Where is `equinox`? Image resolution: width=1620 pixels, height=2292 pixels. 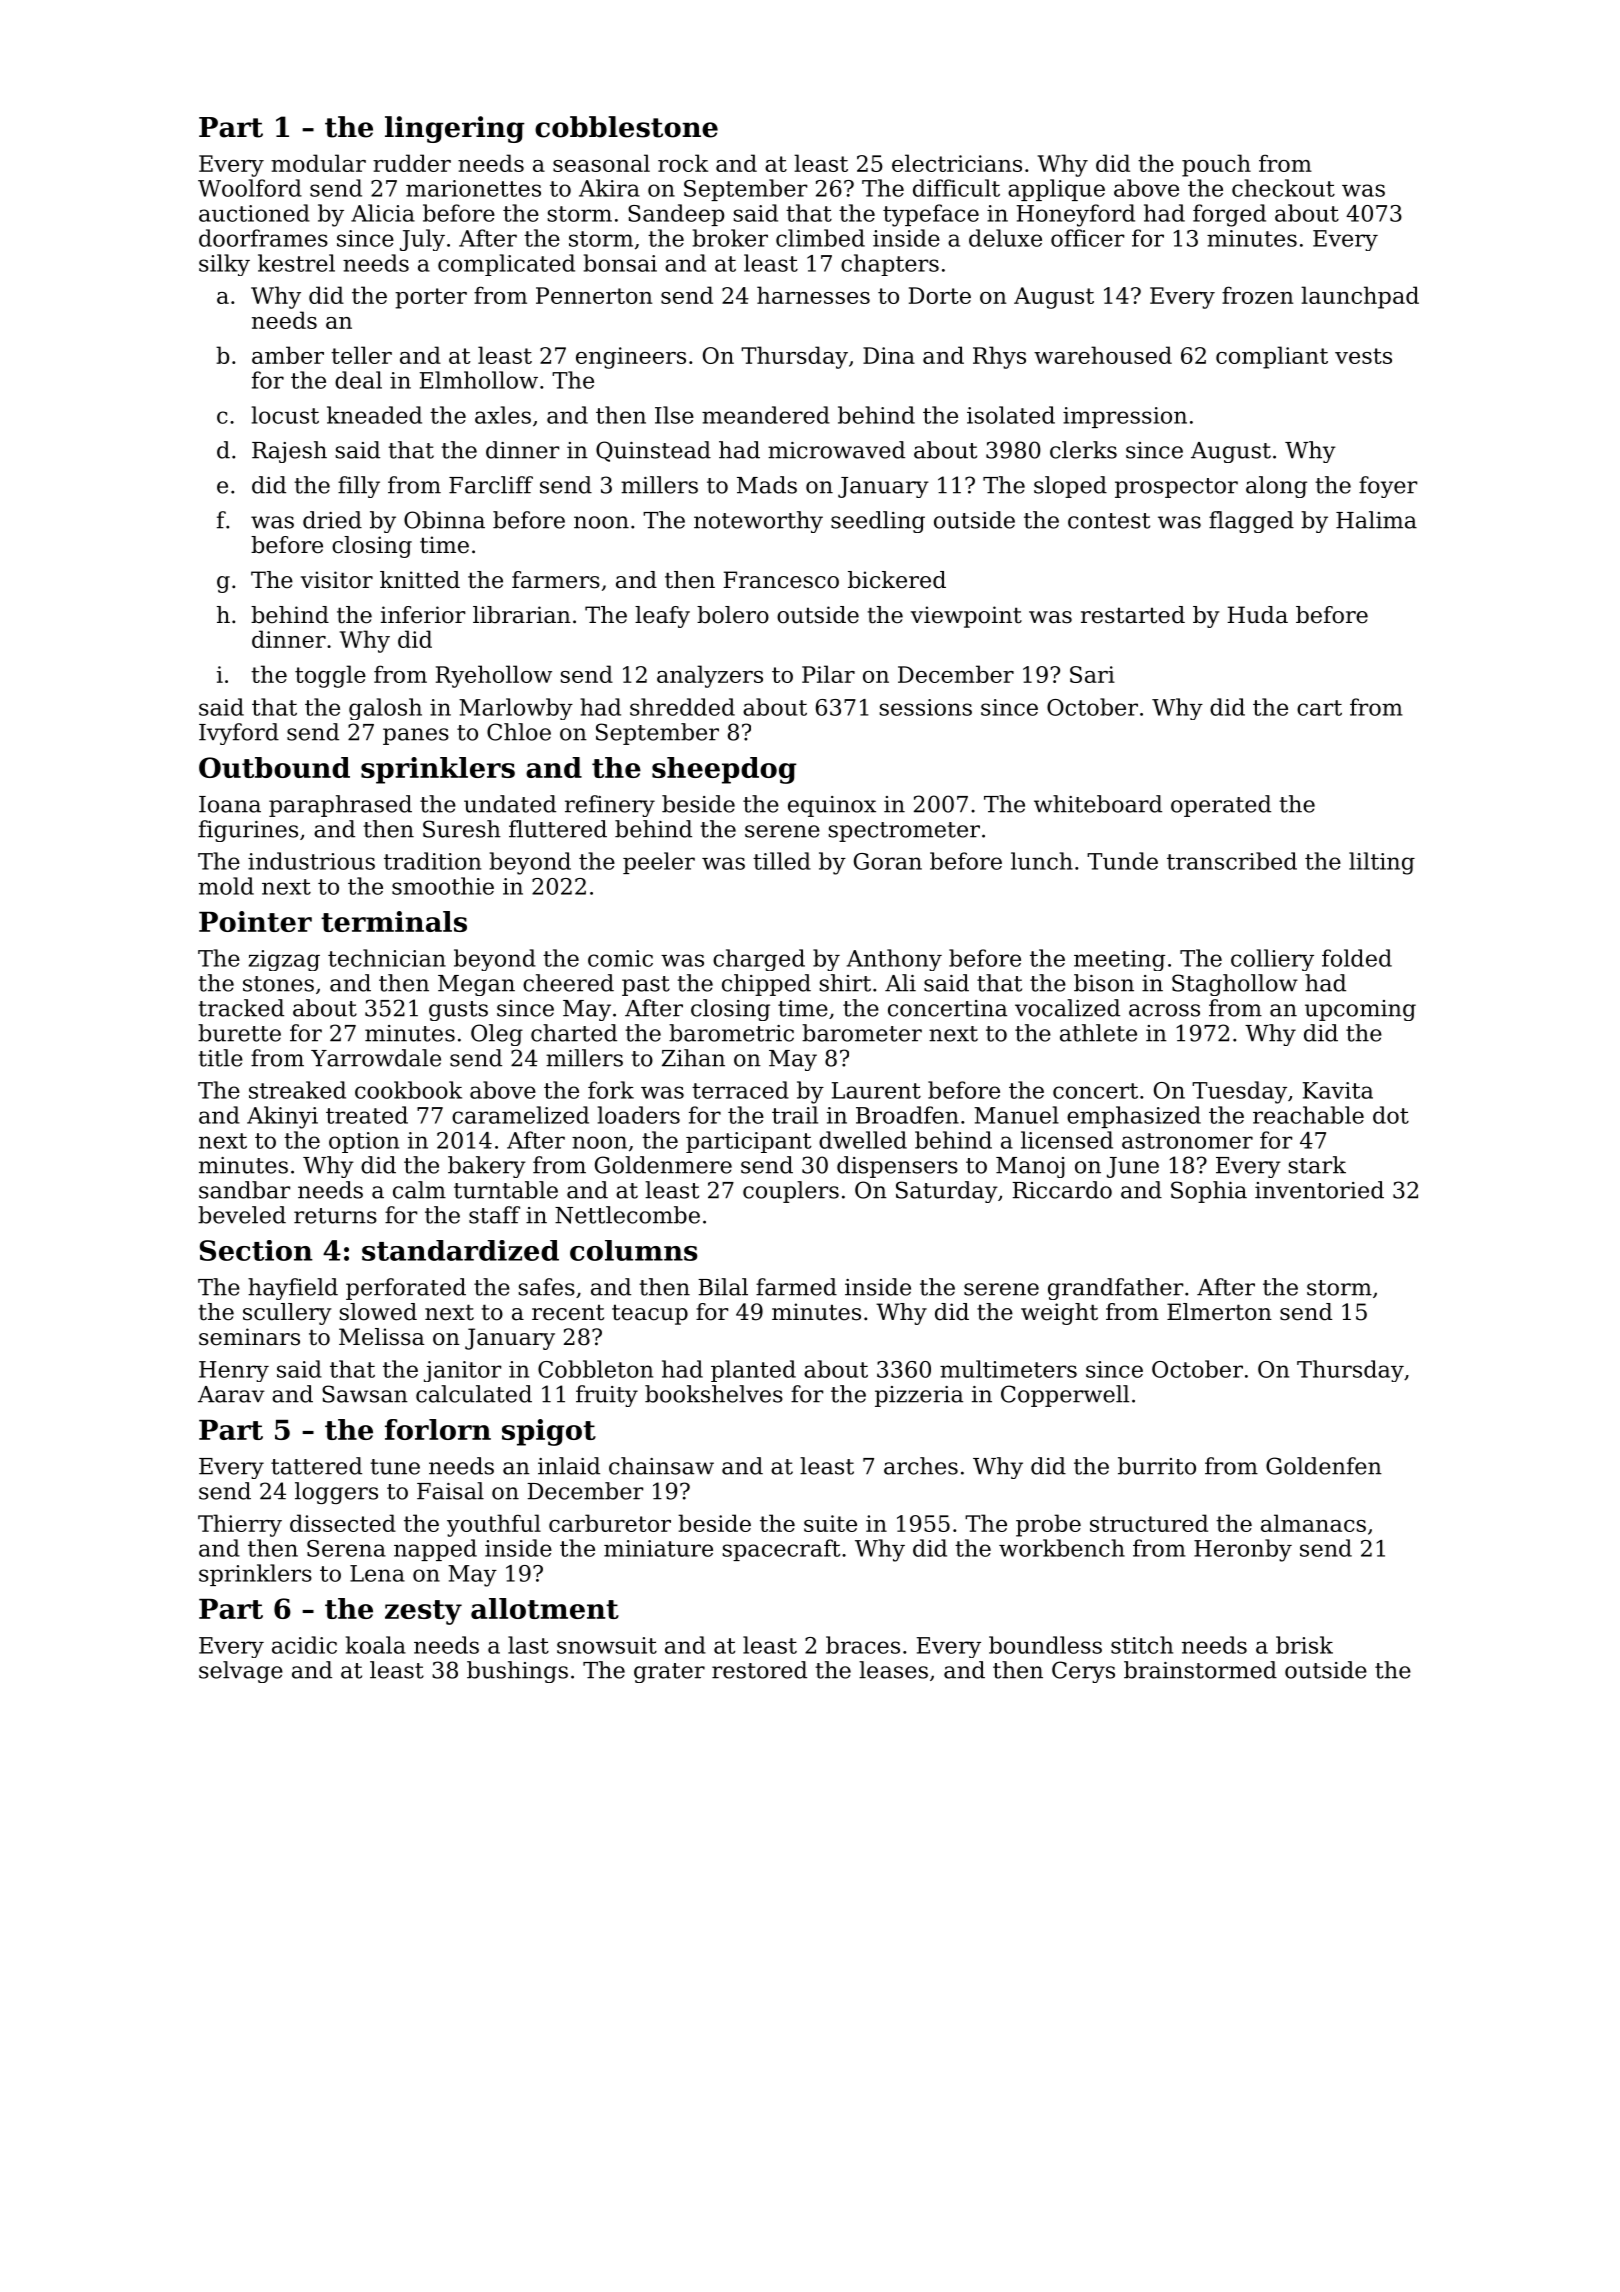 equinox is located at coordinates (832, 806).
